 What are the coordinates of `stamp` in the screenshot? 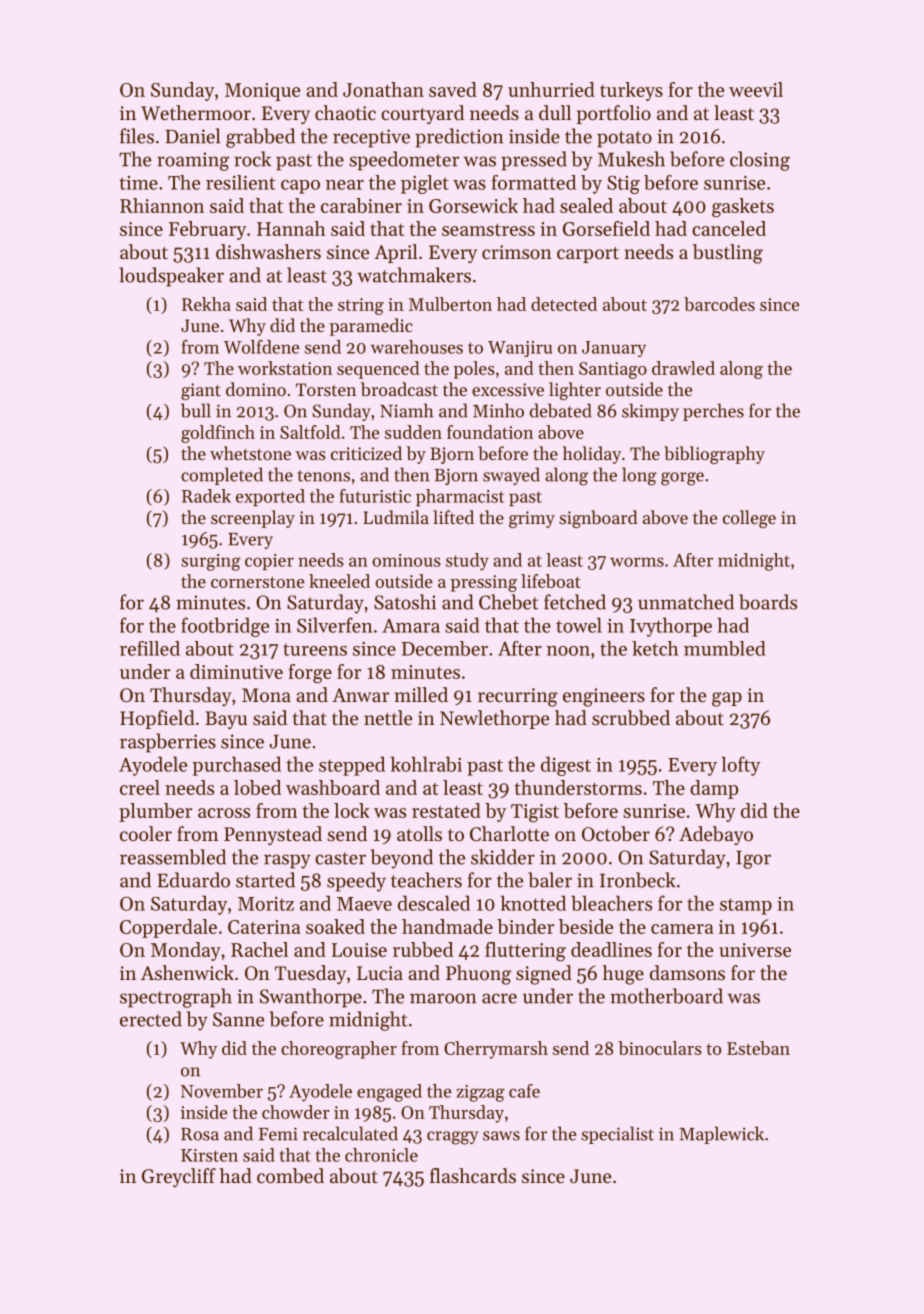 It's located at (746, 906).
